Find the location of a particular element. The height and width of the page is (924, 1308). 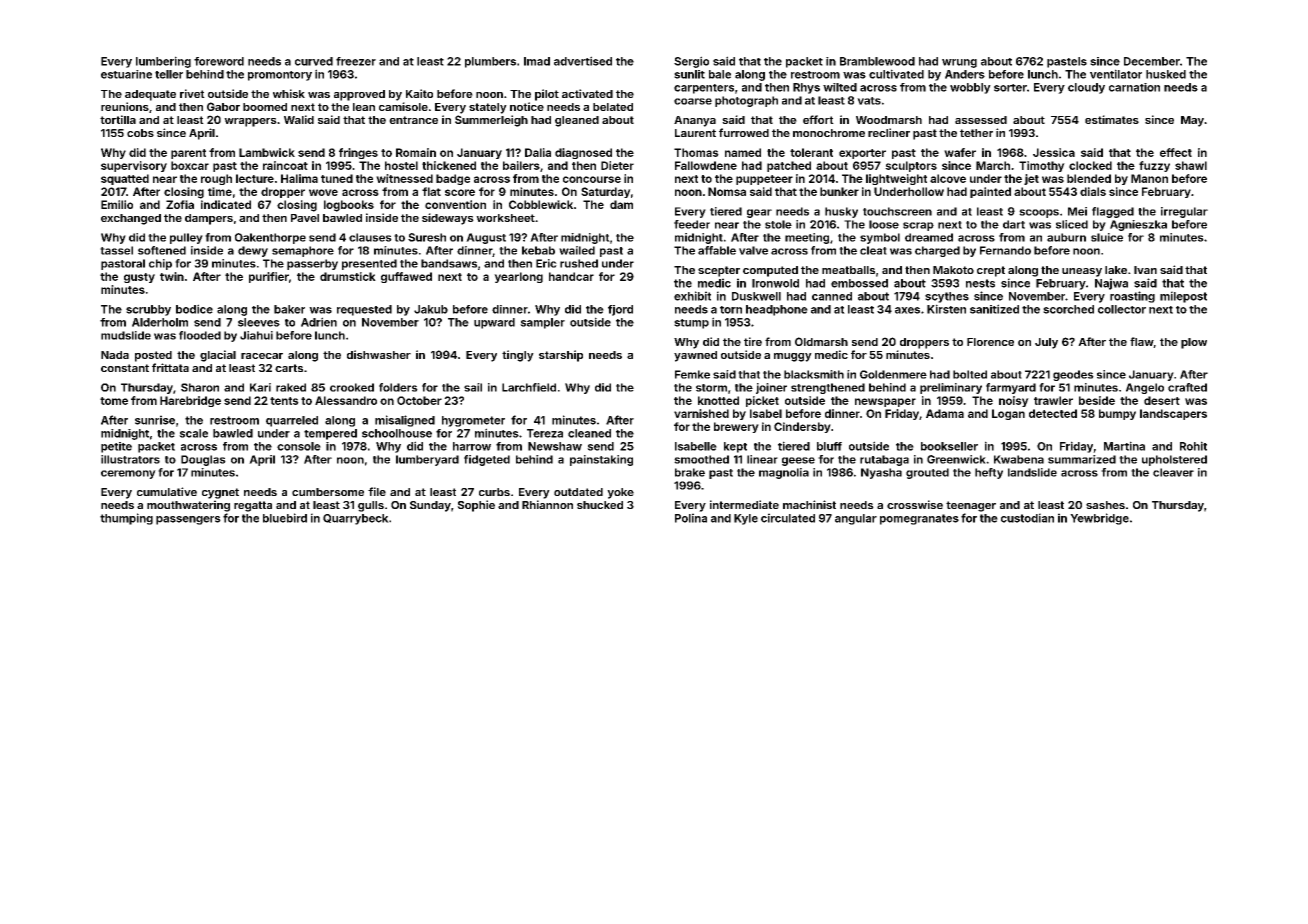

Ironwold is located at coordinates (775, 283).
